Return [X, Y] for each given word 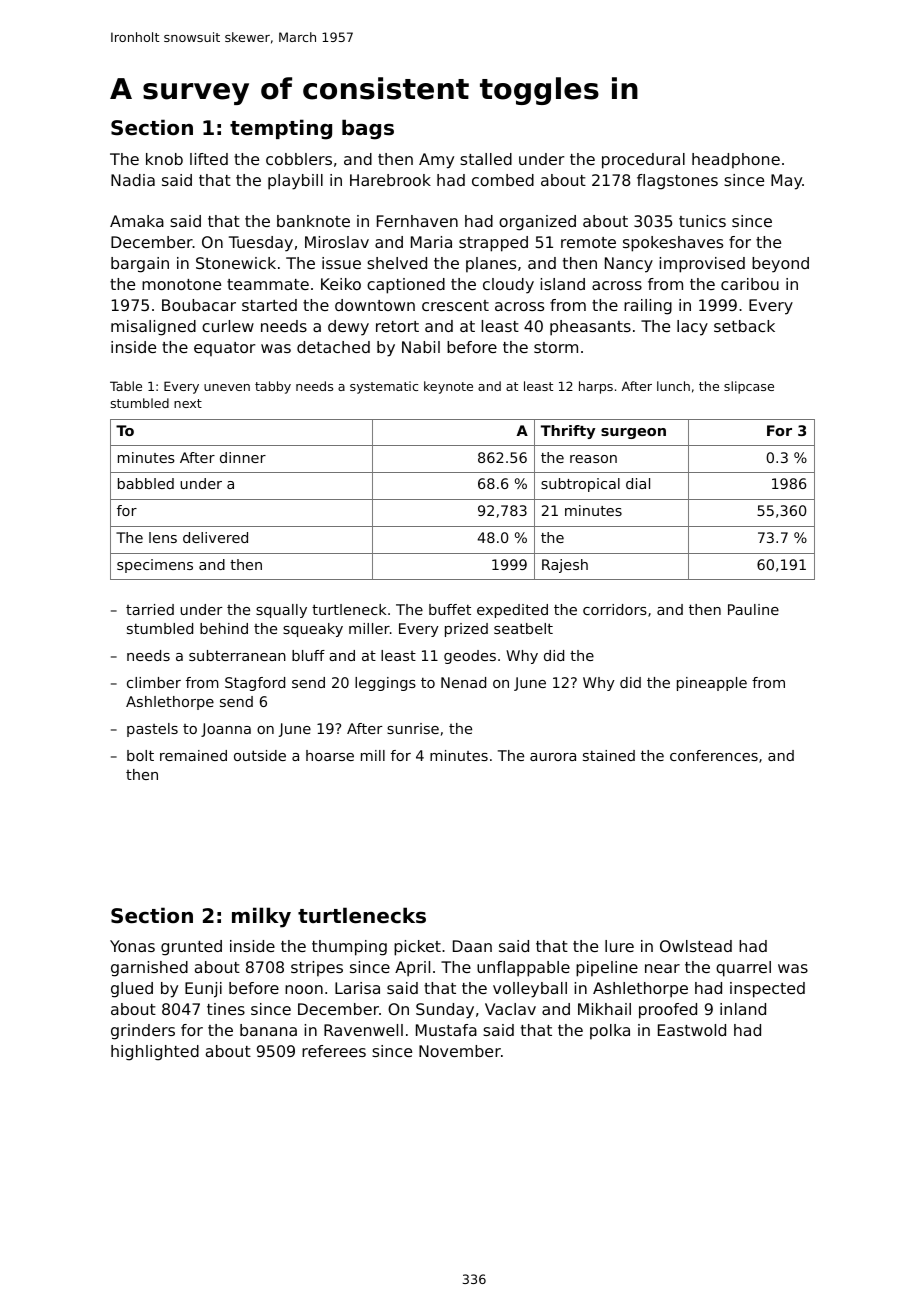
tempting [281, 129]
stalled [486, 159]
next [188, 403]
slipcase [749, 387]
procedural [643, 161]
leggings [385, 684]
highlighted [155, 1053]
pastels [152, 730]
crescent [455, 305]
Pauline [753, 609]
